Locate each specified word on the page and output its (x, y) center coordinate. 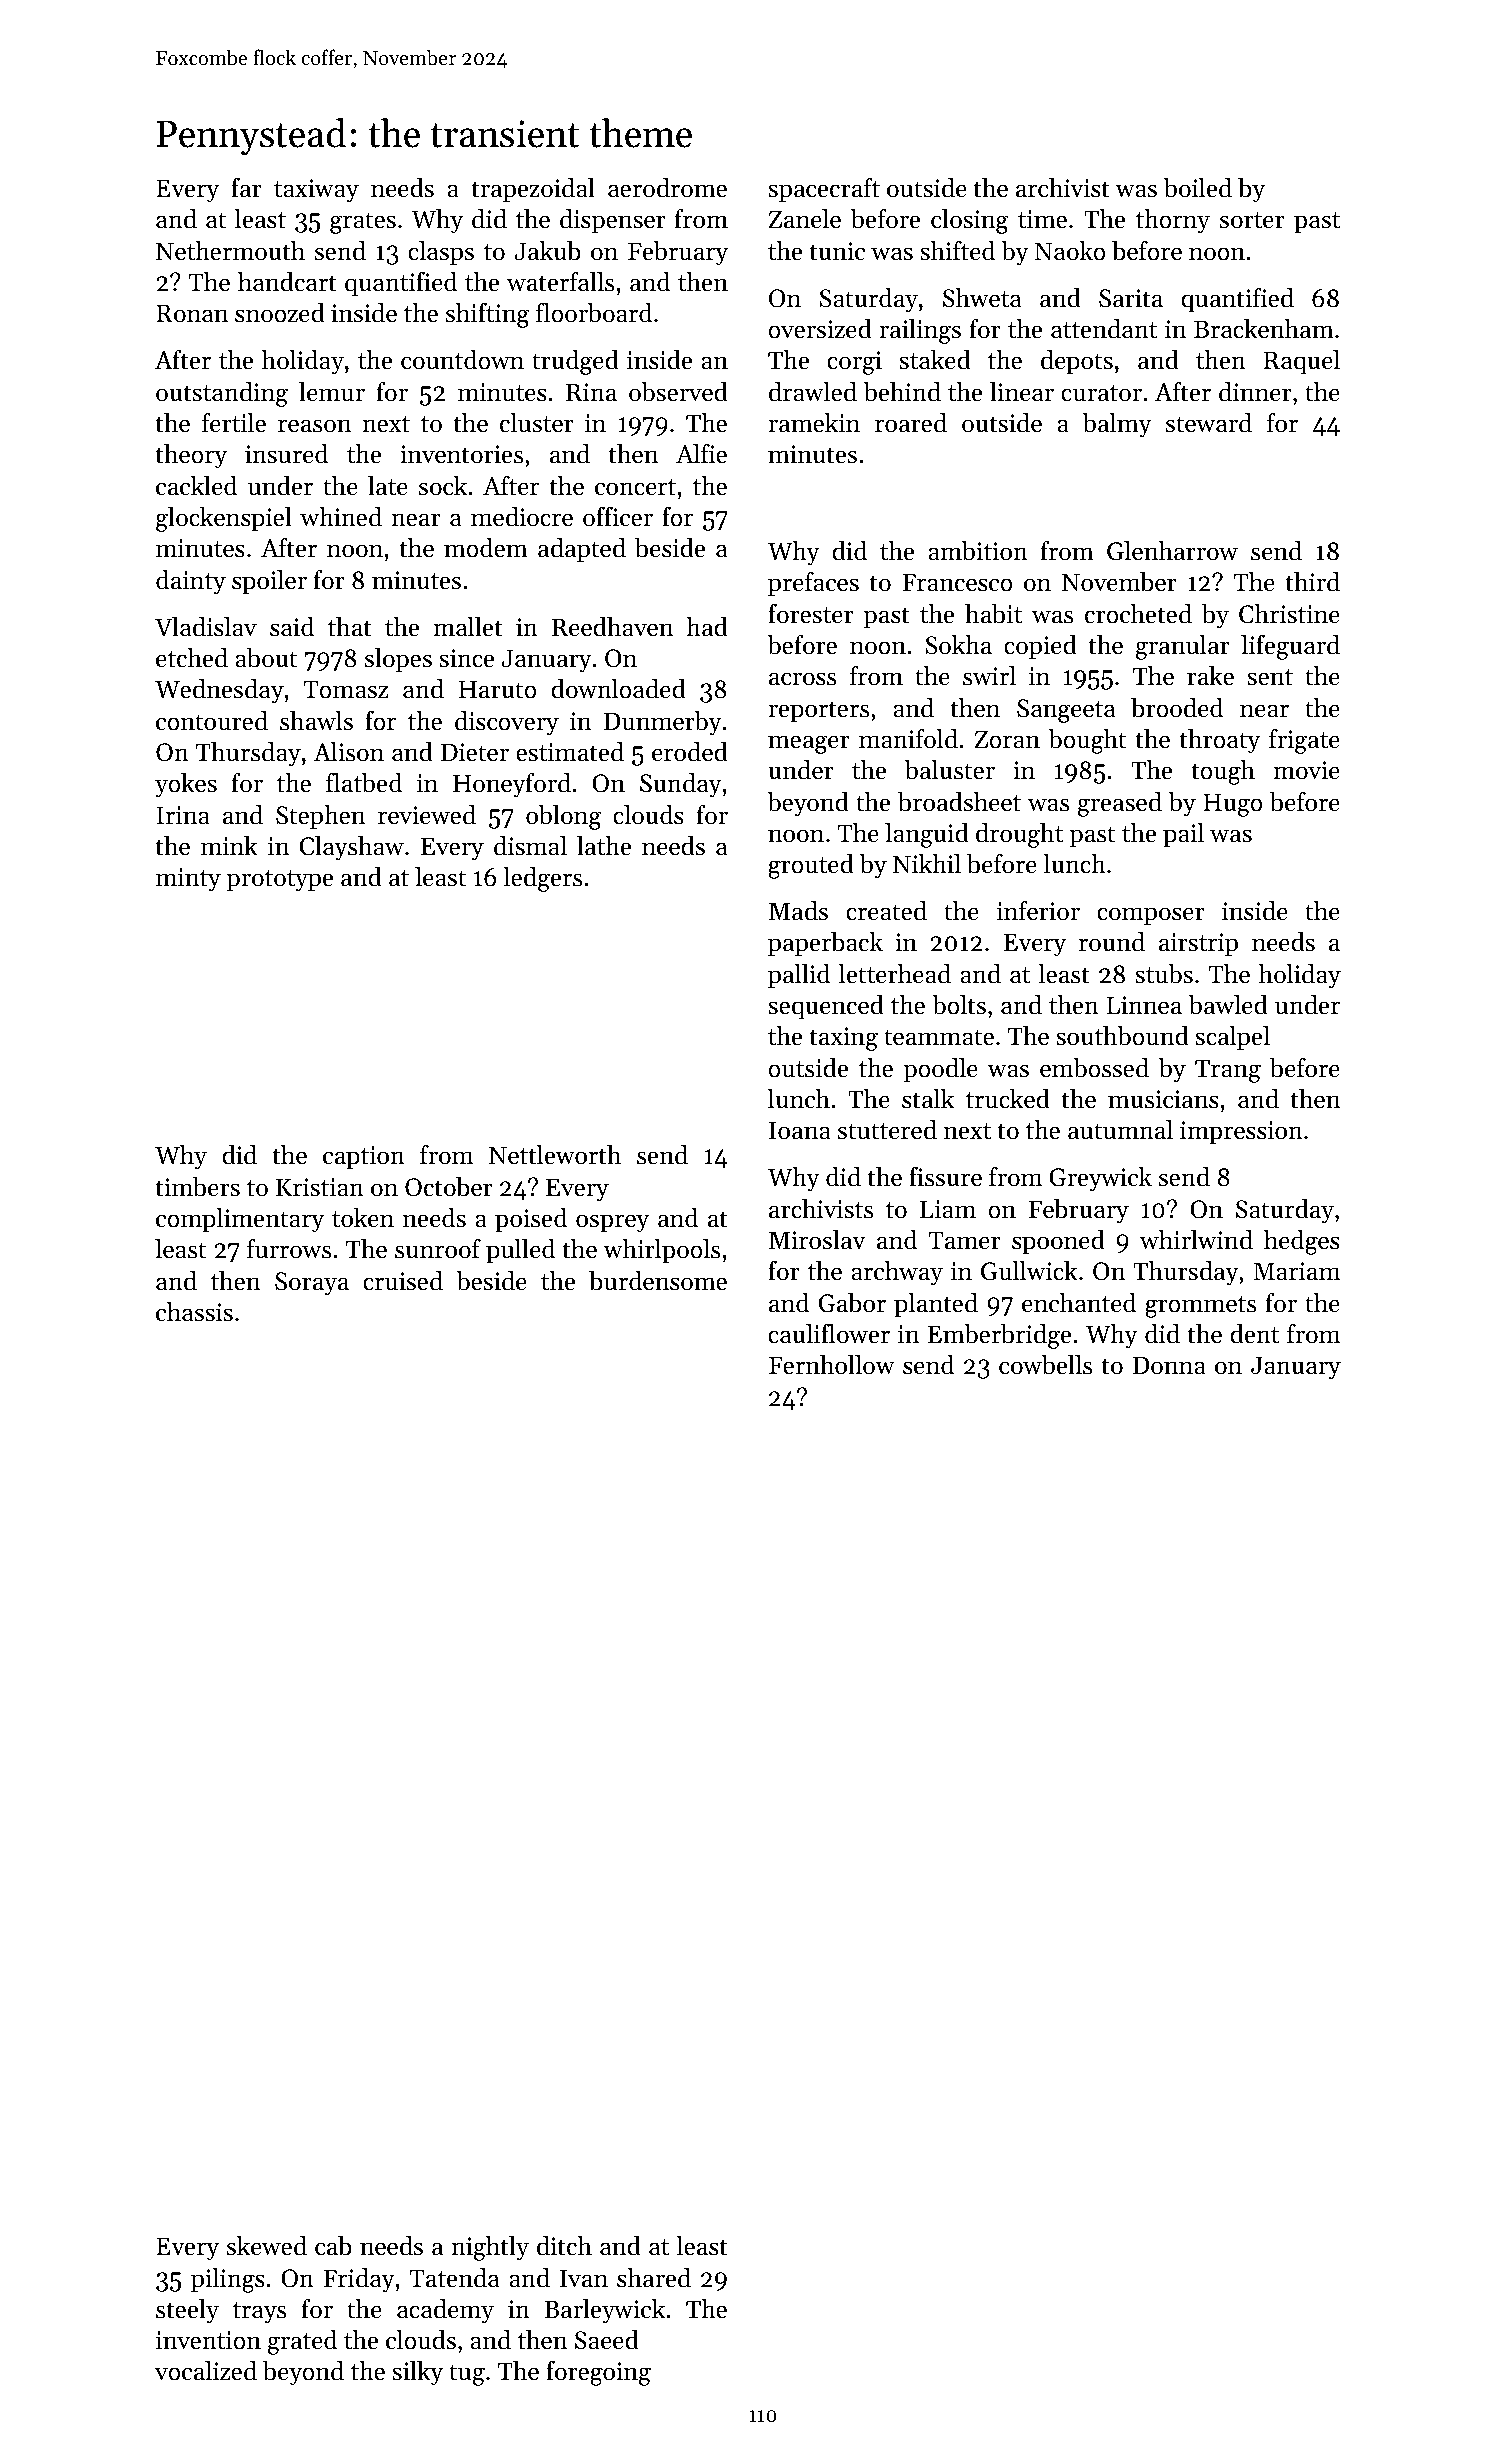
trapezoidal (533, 190)
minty (188, 880)
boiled (1197, 188)
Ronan (192, 313)
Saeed (607, 2340)
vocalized (206, 2371)
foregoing (598, 2373)
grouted (811, 866)
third (1312, 582)
